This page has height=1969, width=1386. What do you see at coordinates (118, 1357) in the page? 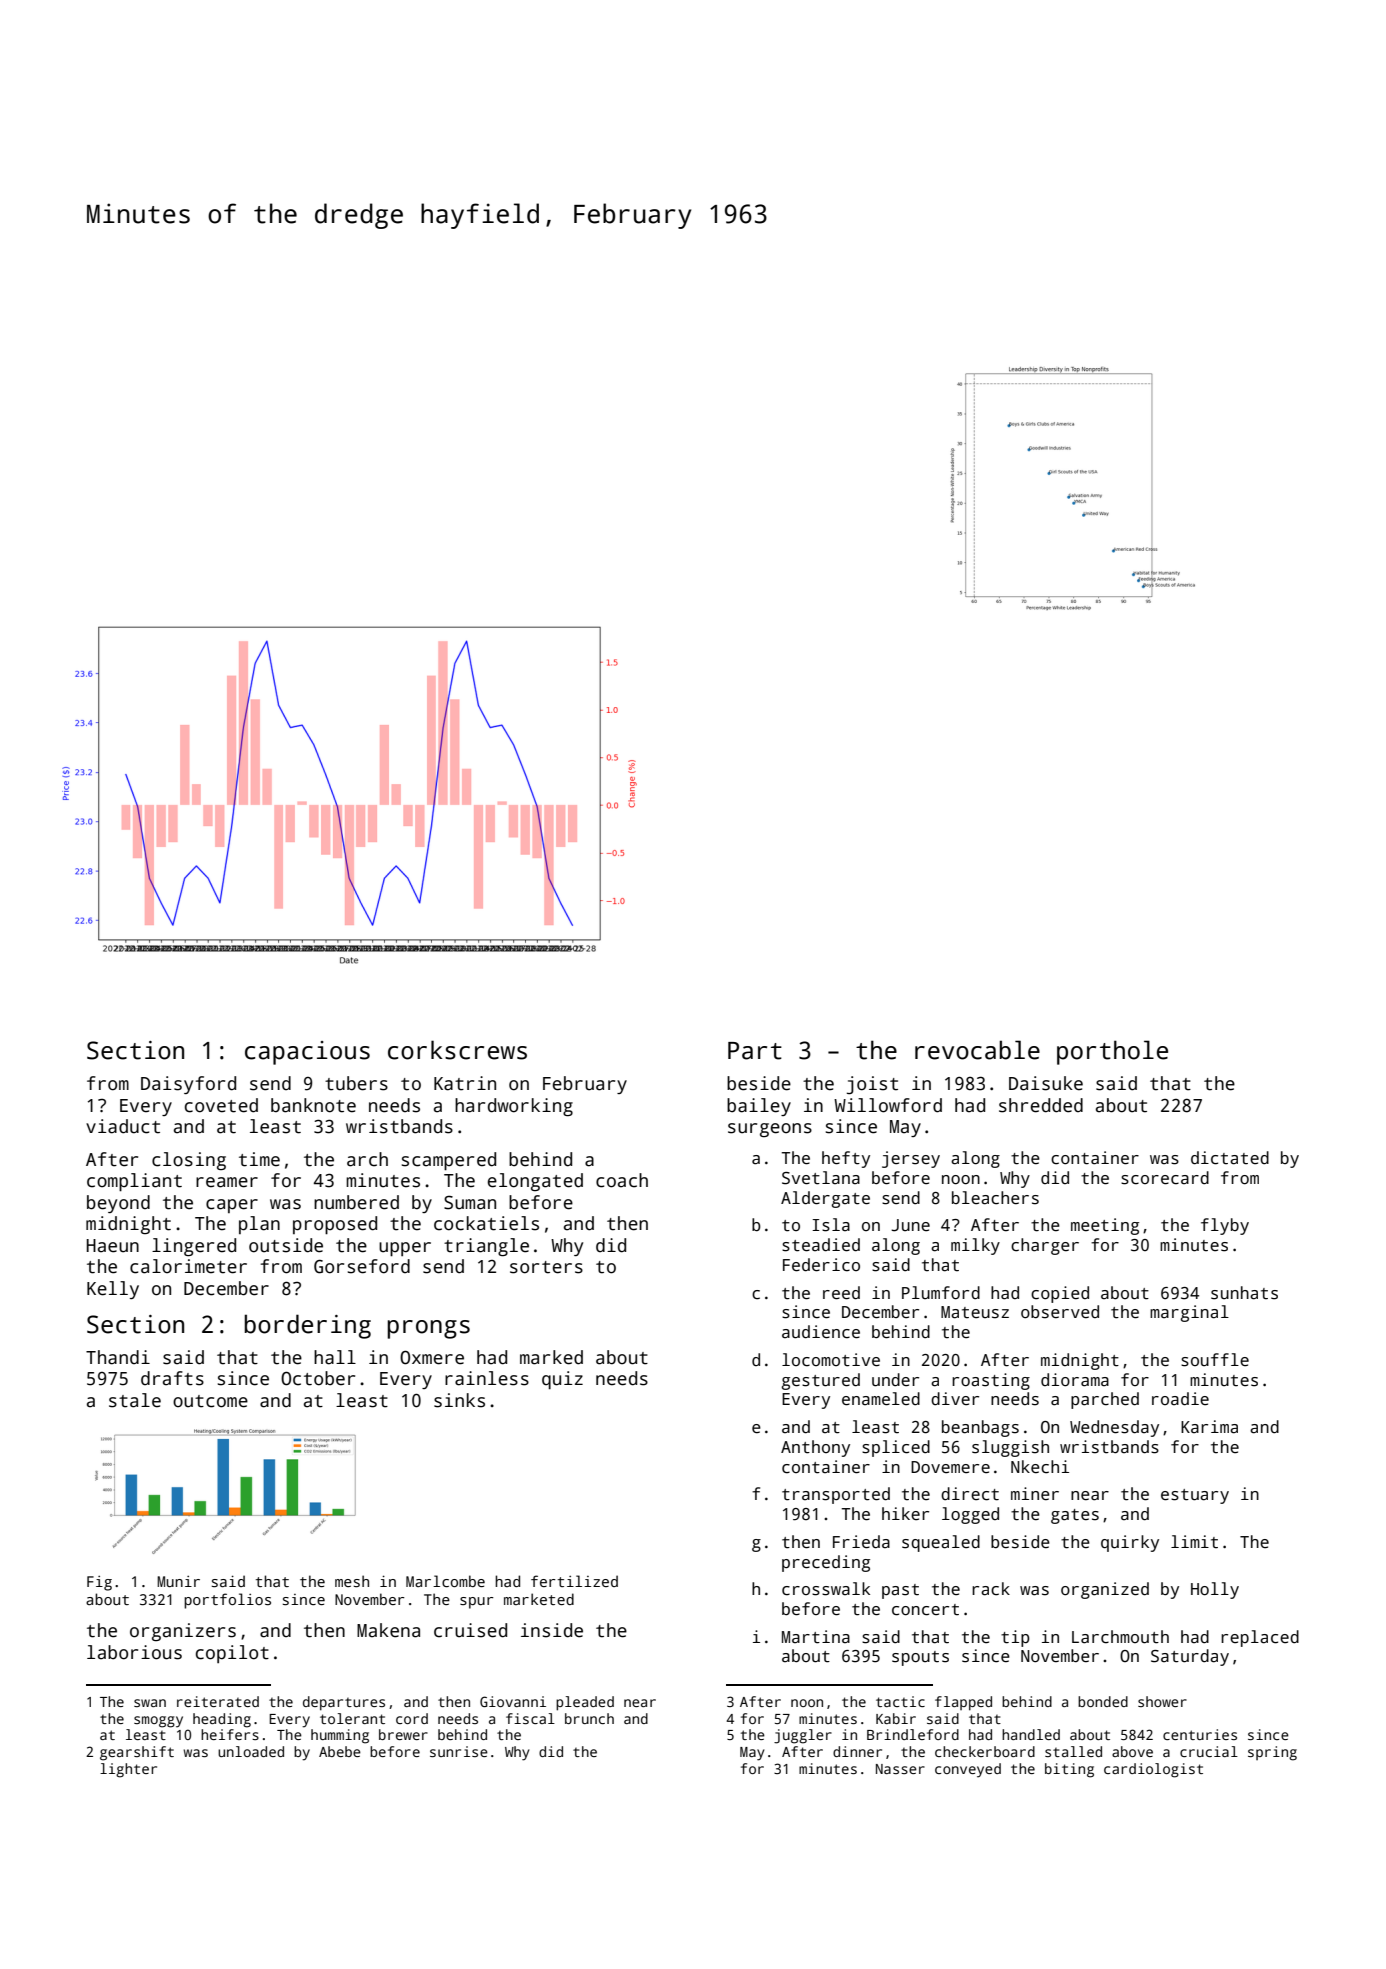
I see `Thandi` at bounding box center [118, 1357].
